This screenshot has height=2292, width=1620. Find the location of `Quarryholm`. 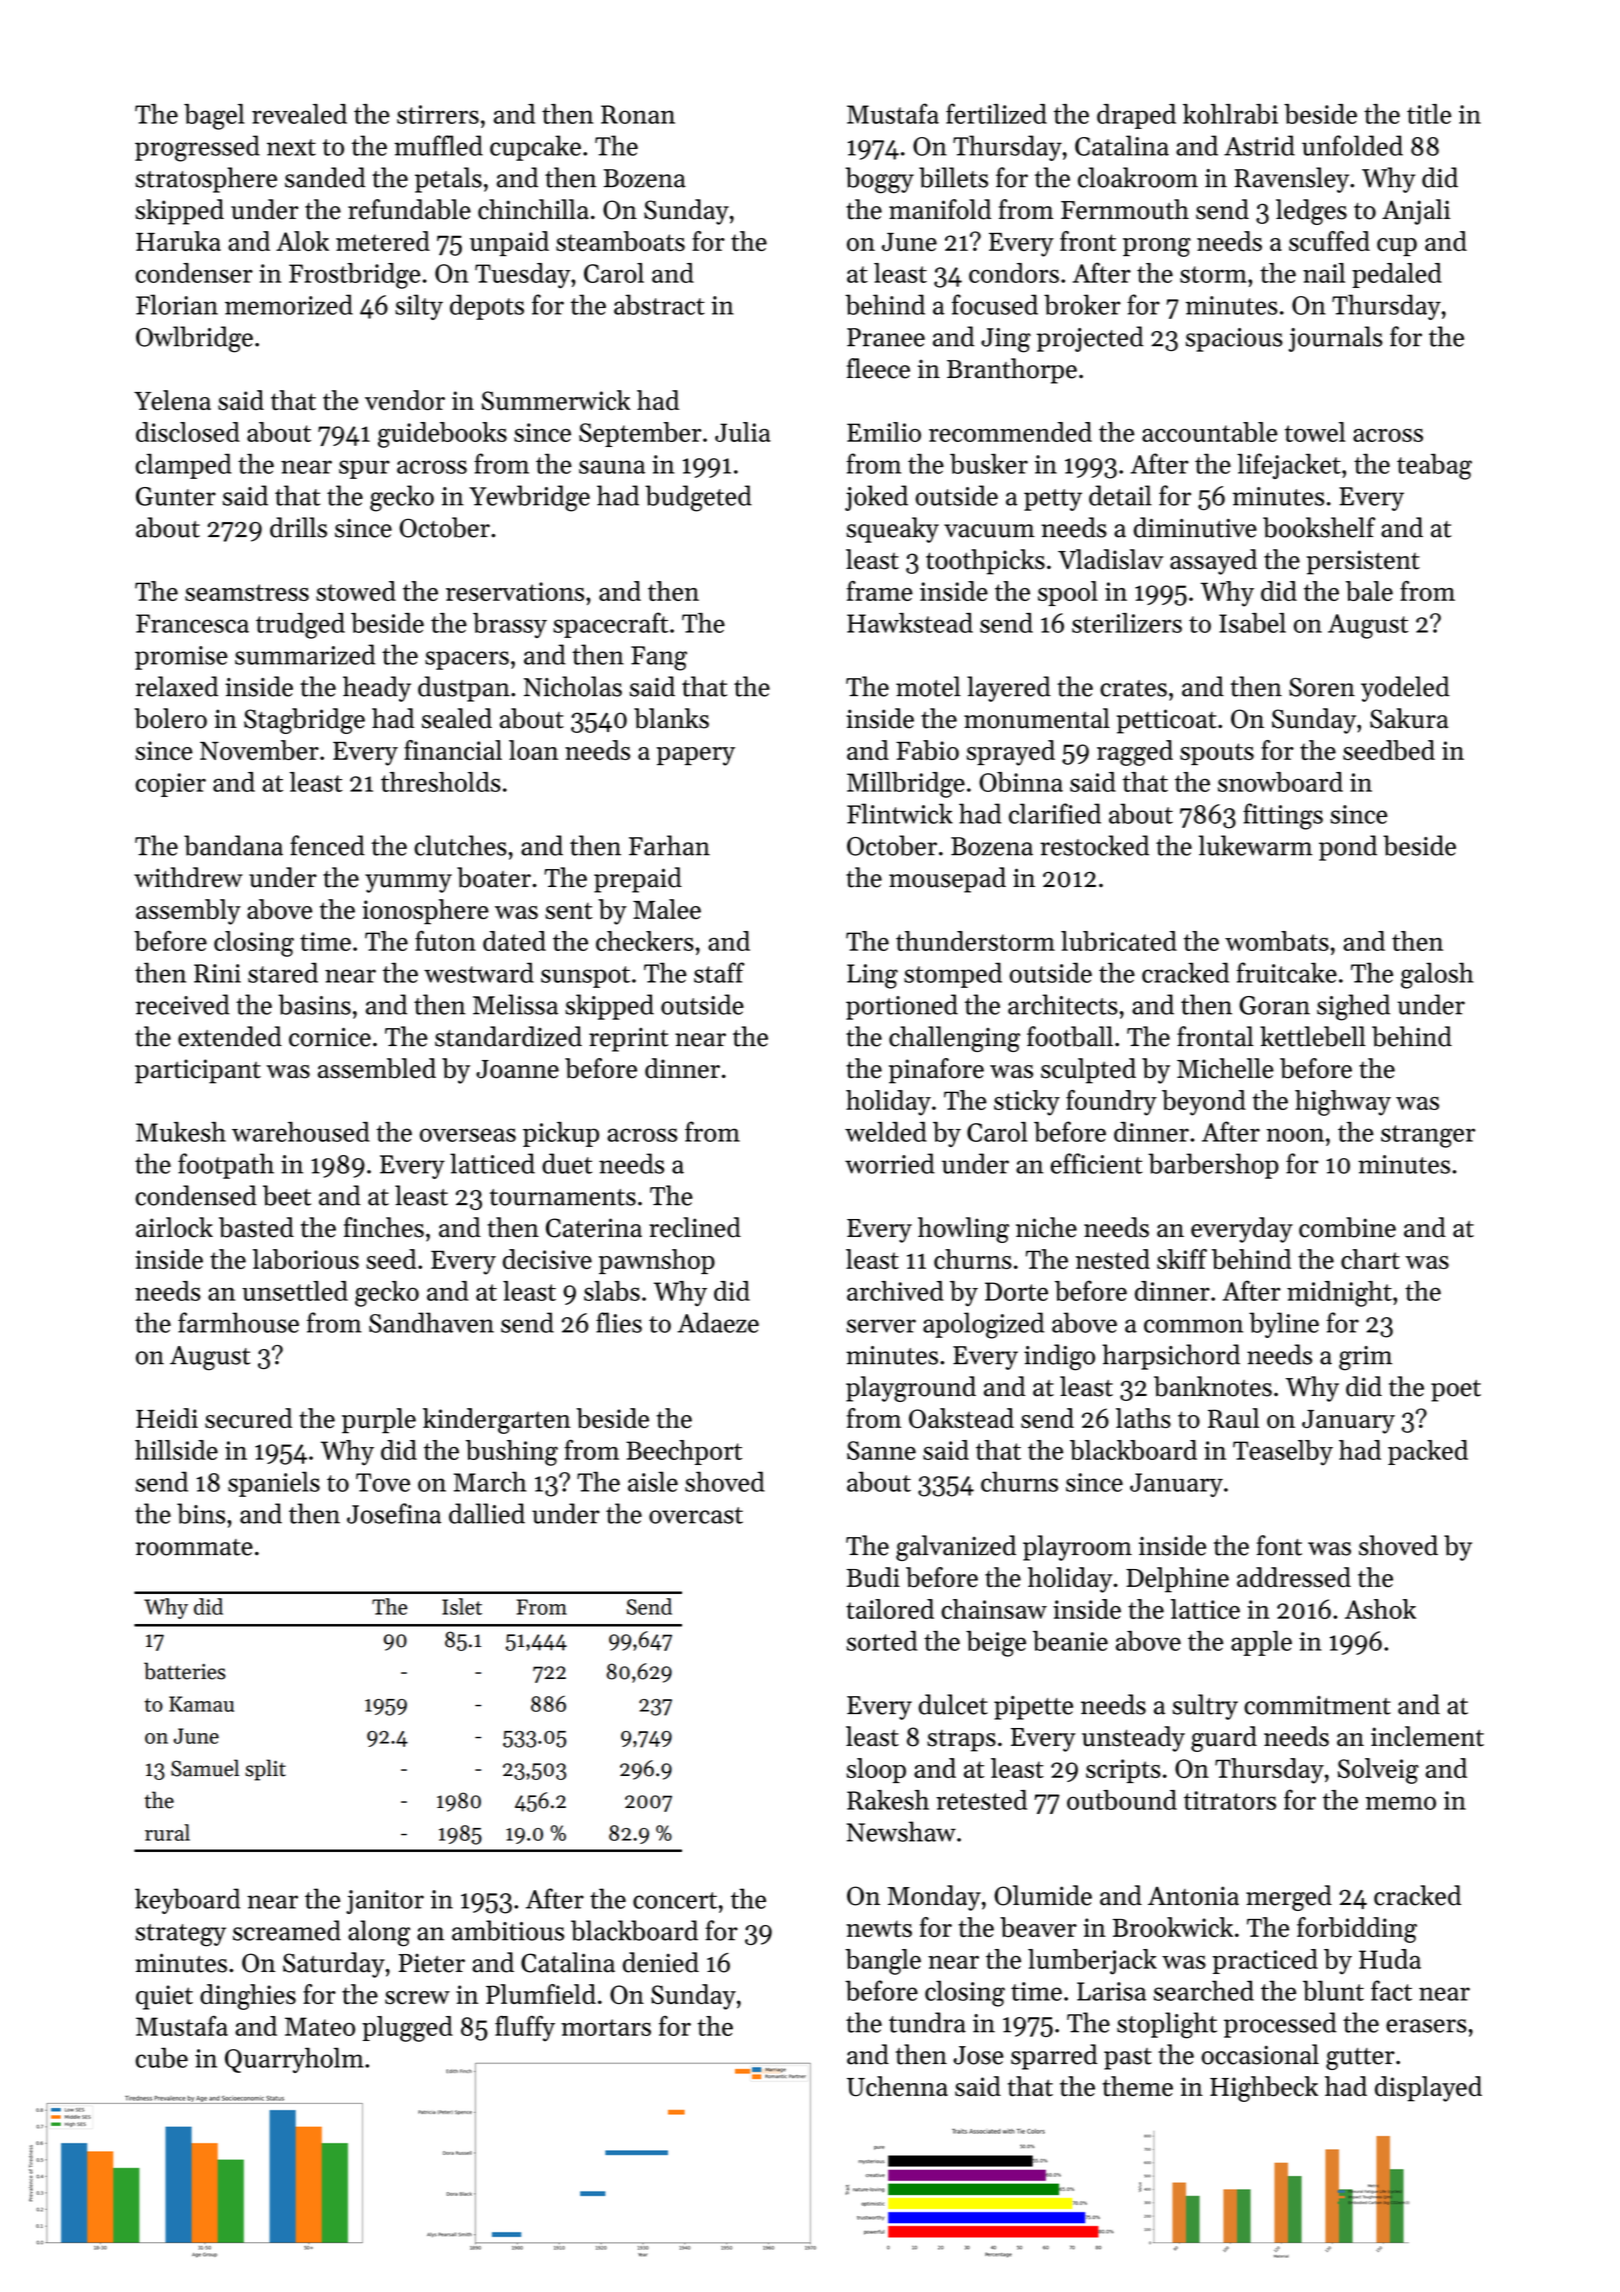

Quarryholm is located at coordinates (294, 2060).
